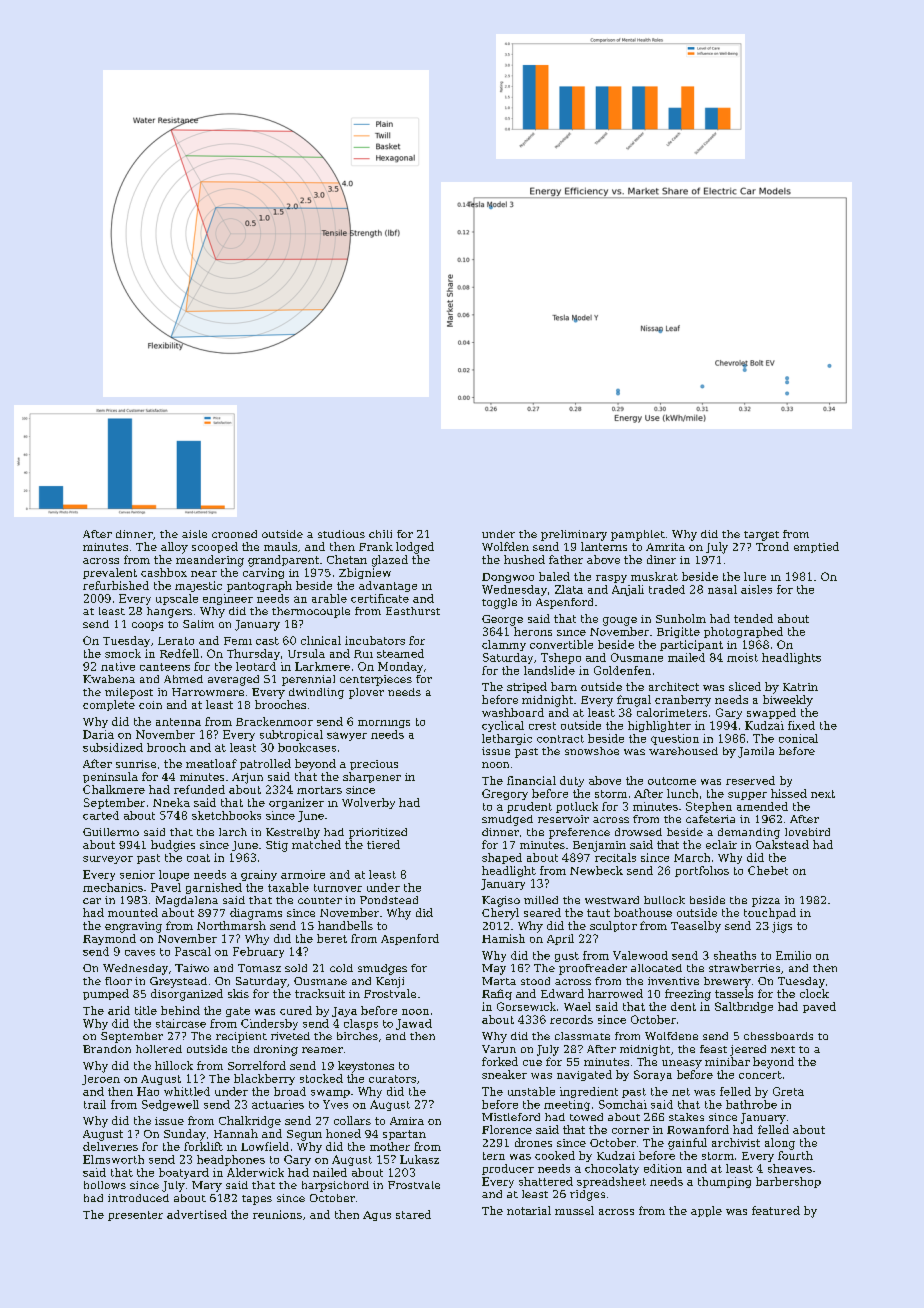 This screenshot has height=1308, width=924. Describe the element at coordinates (293, 833) in the screenshot. I see `Kestrelby` at that location.
